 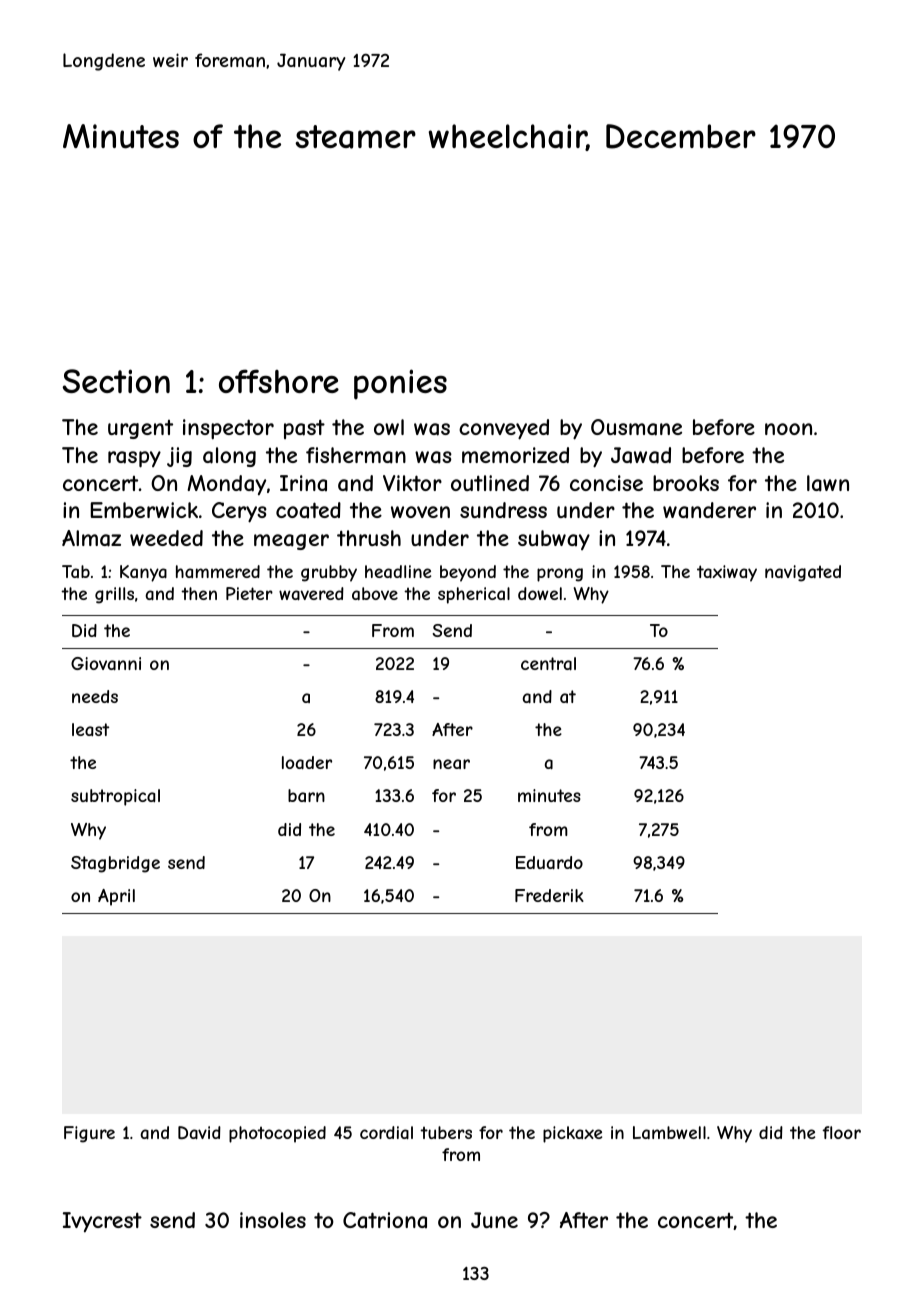 I want to click on noon, so click(x=788, y=429).
